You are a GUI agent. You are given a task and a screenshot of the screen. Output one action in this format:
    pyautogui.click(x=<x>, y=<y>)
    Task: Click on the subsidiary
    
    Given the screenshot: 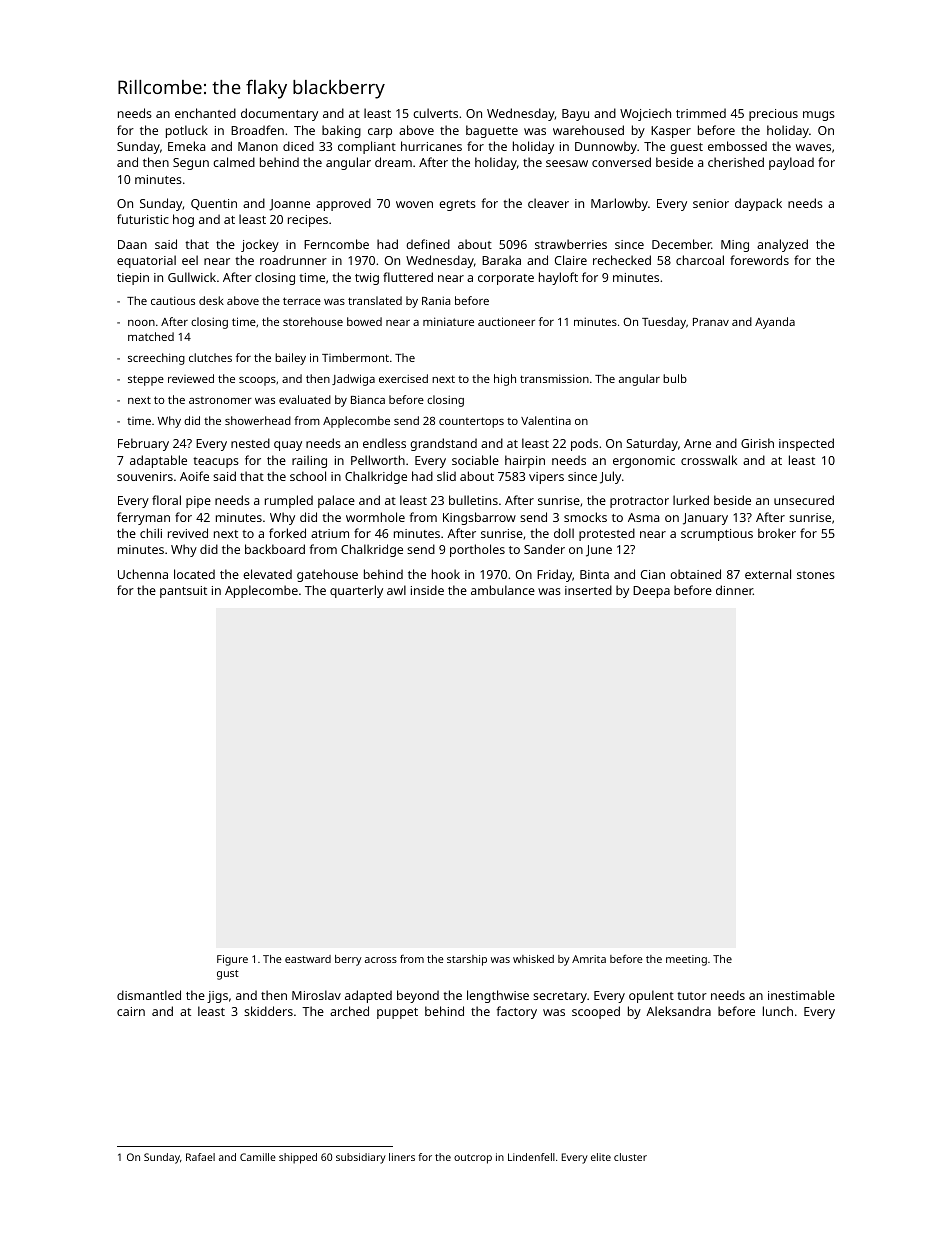 What is the action you would take?
    pyautogui.click(x=361, y=1158)
